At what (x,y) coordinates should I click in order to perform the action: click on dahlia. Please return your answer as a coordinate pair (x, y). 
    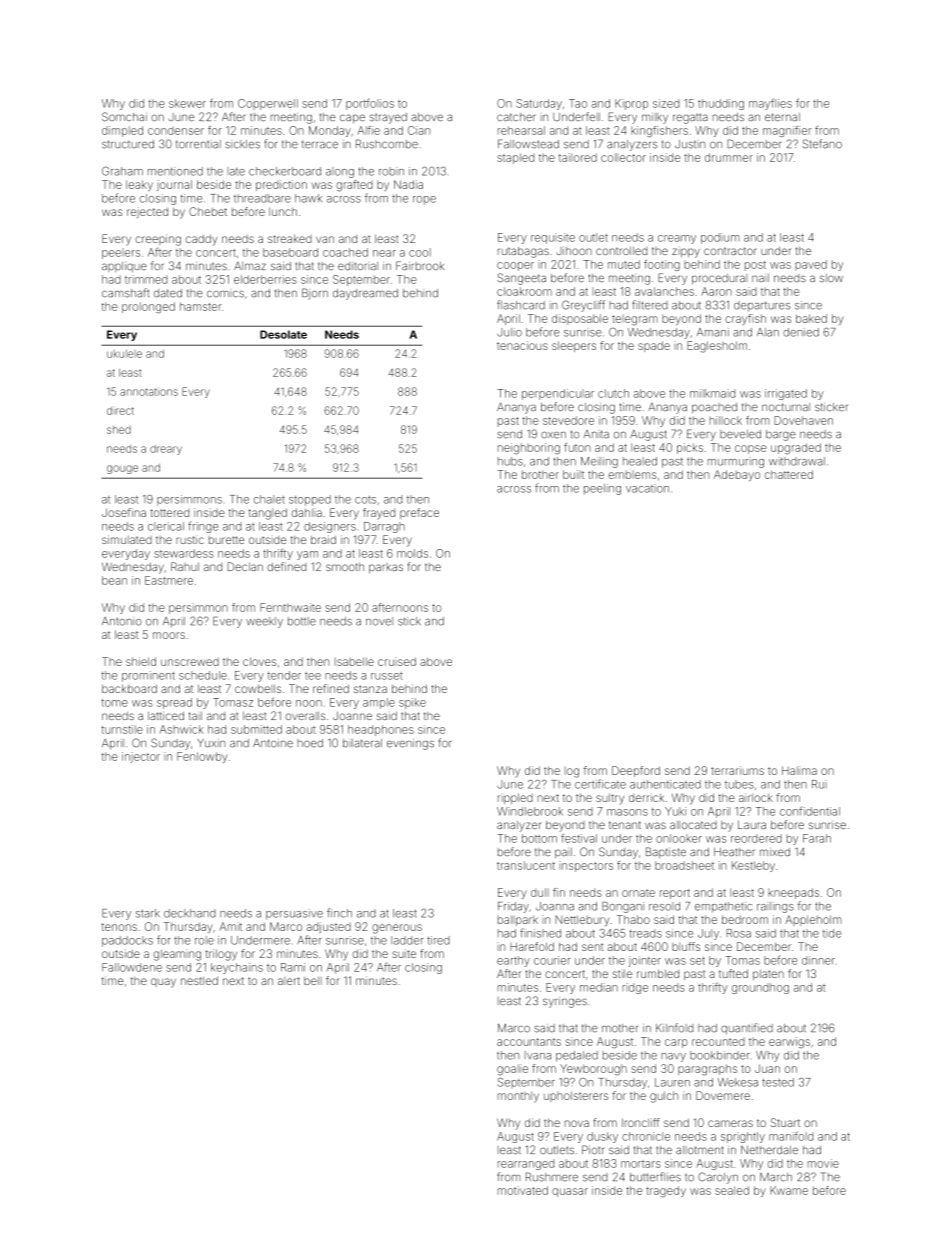
    Looking at the image, I should click on (307, 512).
